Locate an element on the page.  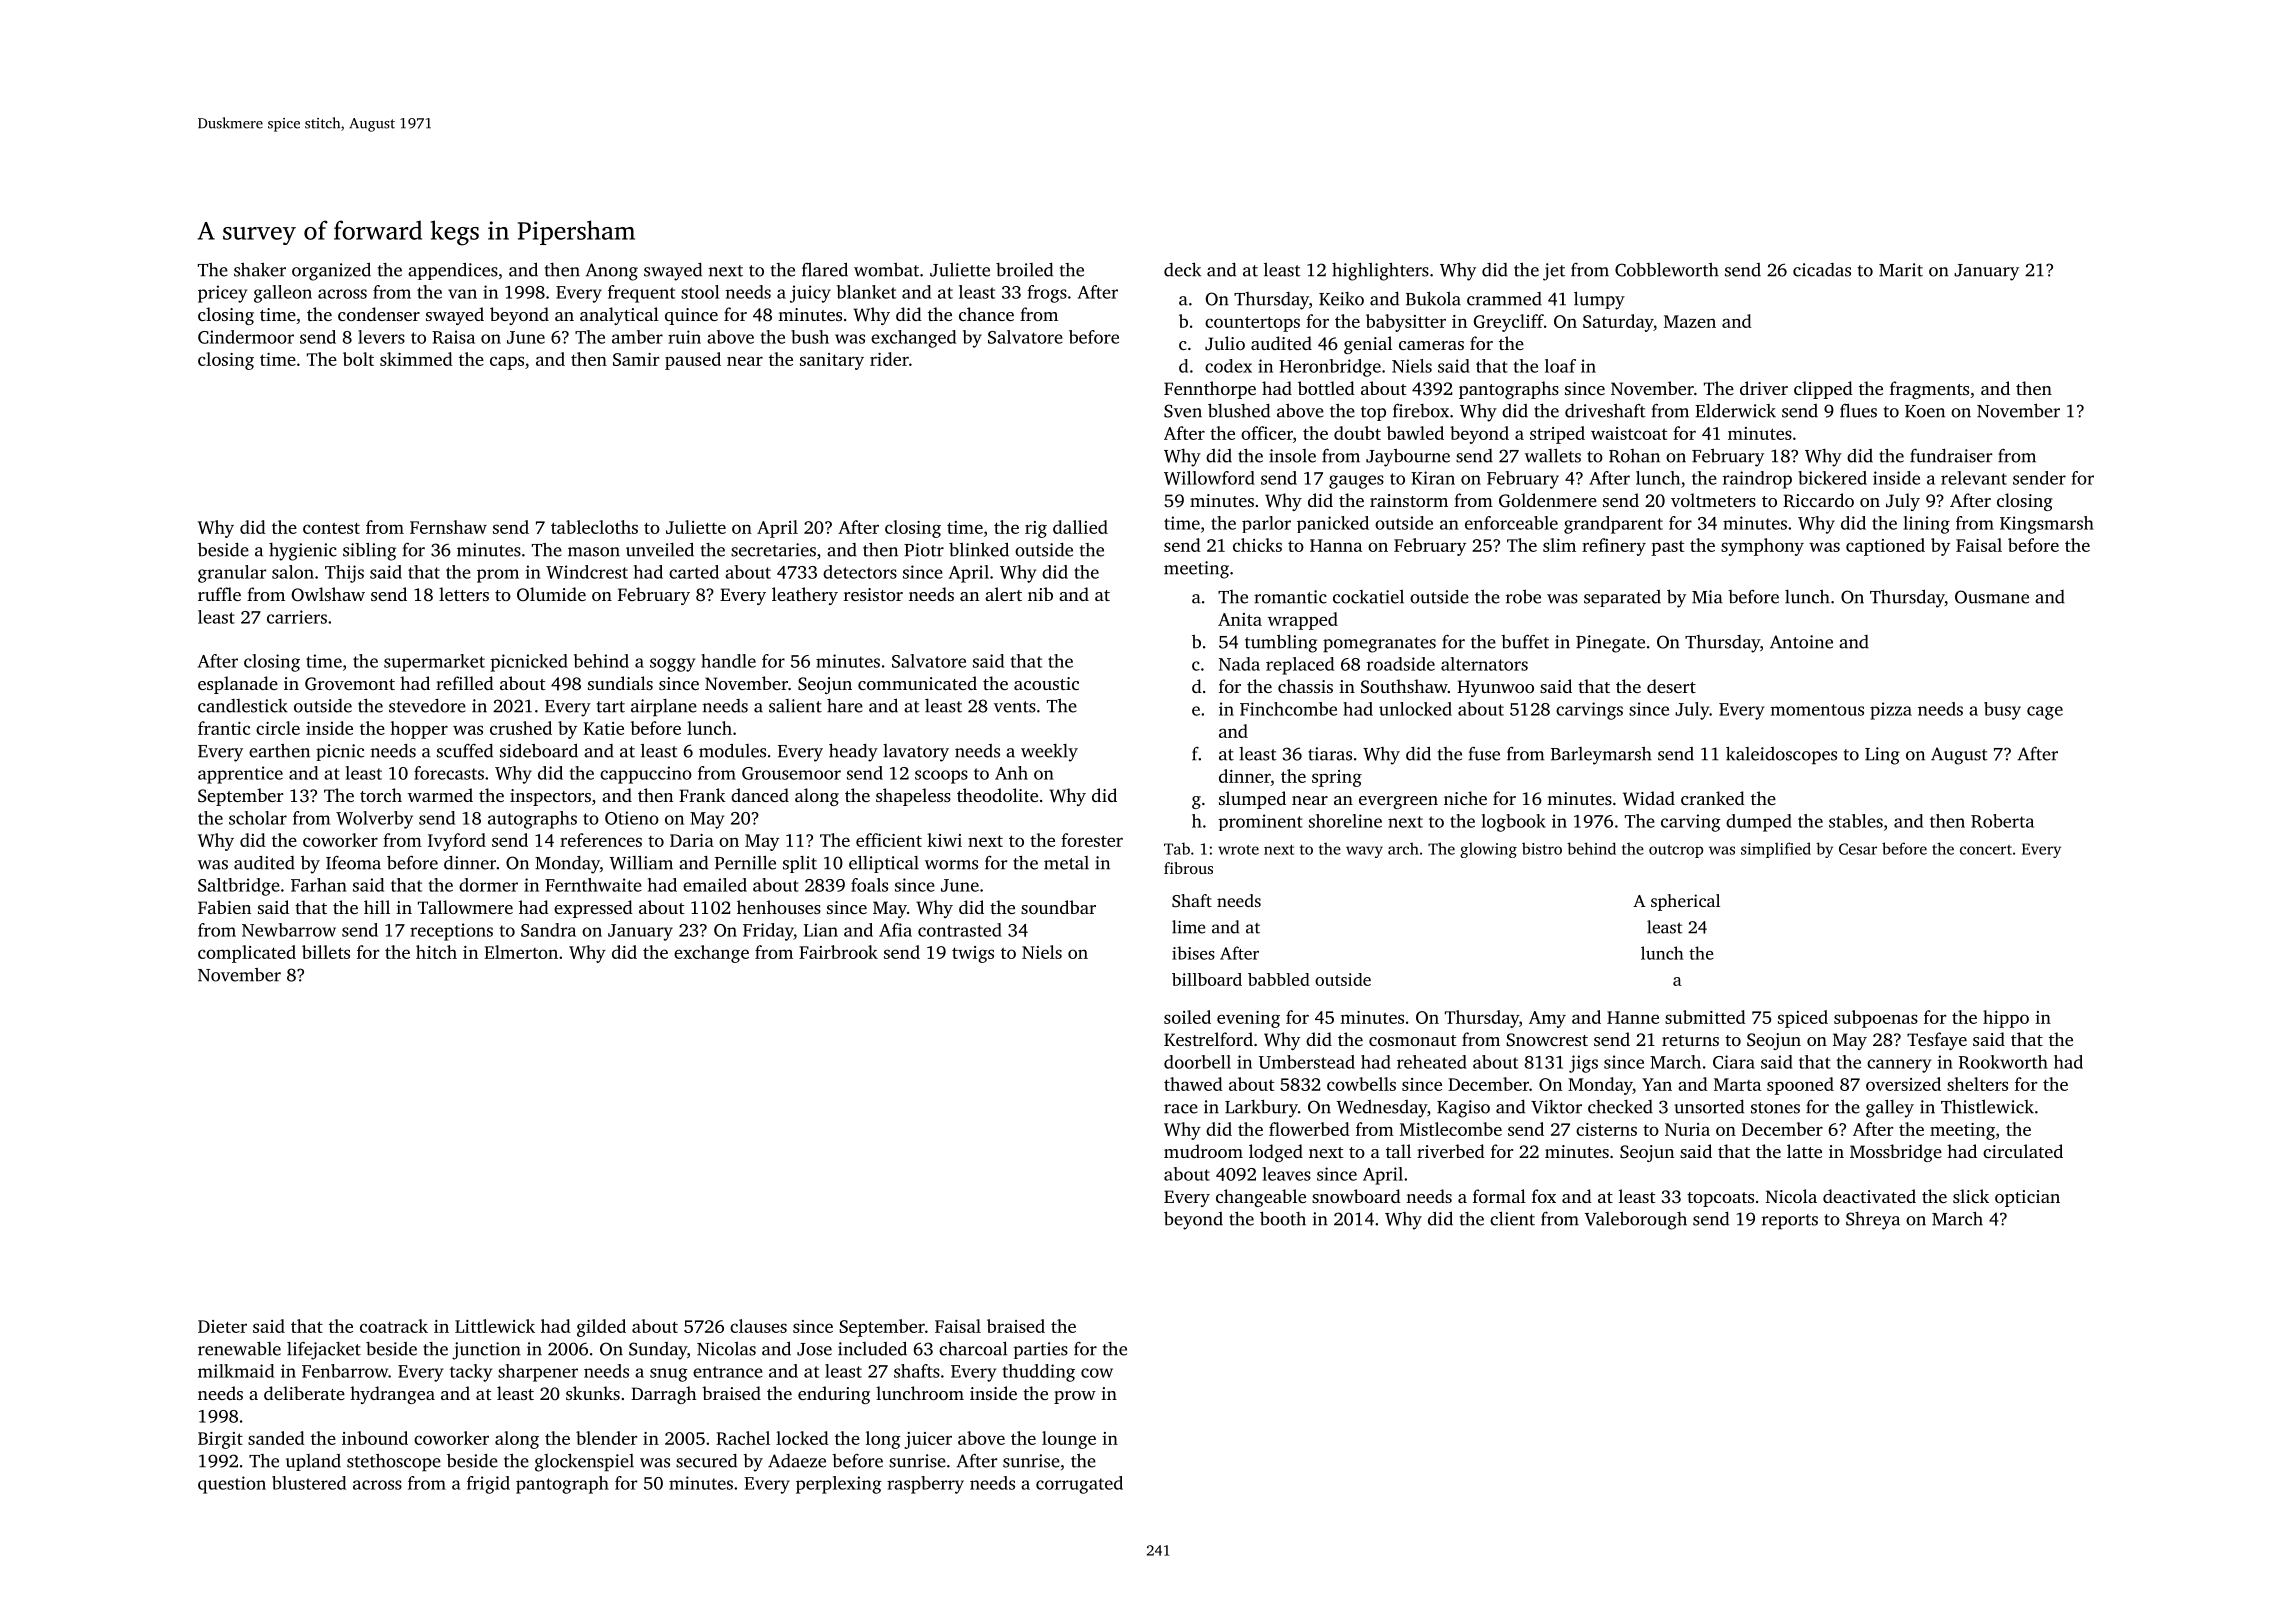
frigid is located at coordinates (488, 1485).
